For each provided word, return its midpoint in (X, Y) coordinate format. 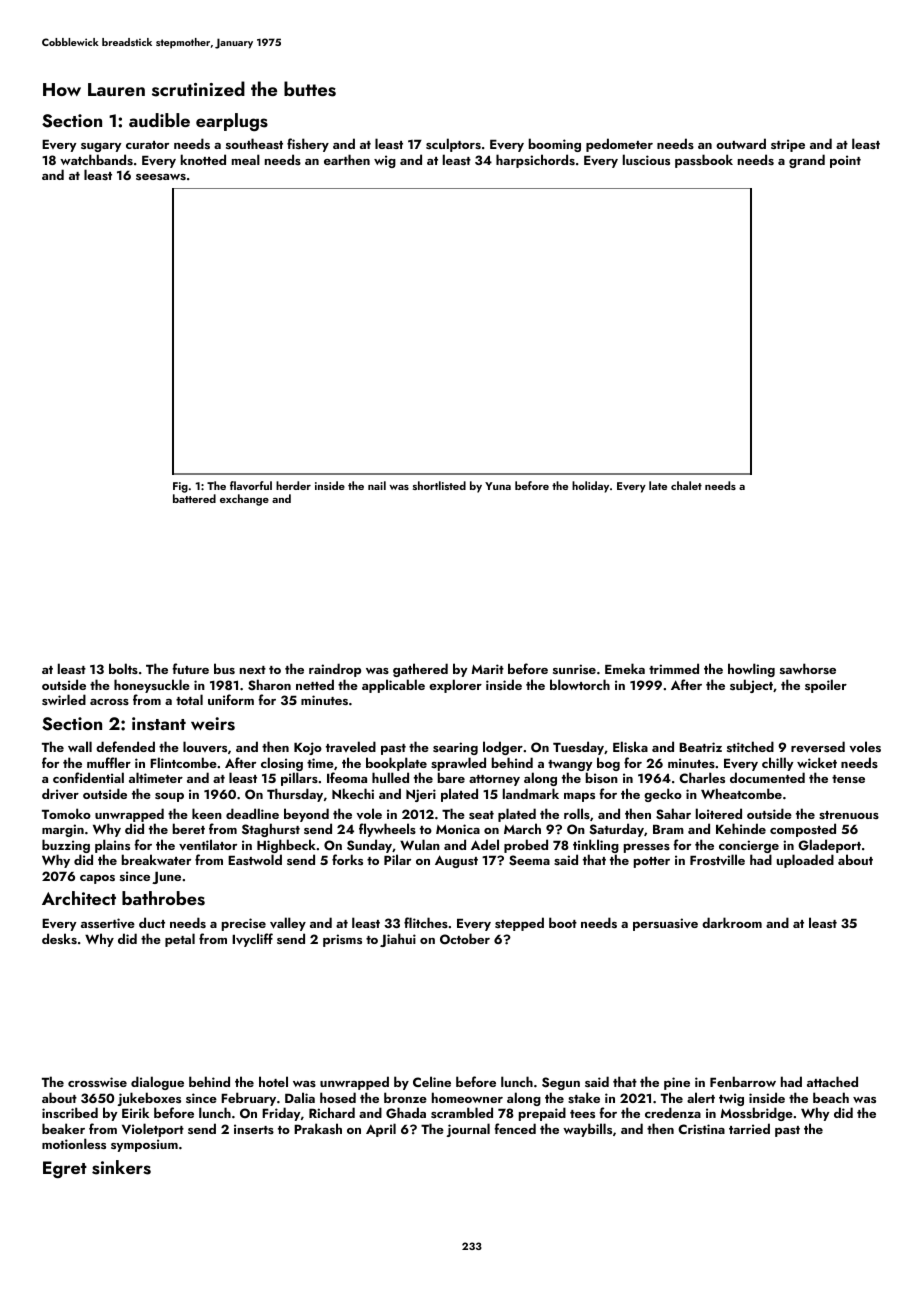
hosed (338, 1097)
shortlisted (439, 485)
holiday (590, 487)
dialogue (157, 1083)
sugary (101, 147)
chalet (686, 485)
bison (602, 778)
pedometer (619, 145)
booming (555, 145)
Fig (180, 487)
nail (377, 485)
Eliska (630, 746)
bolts (123, 668)
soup (169, 797)
